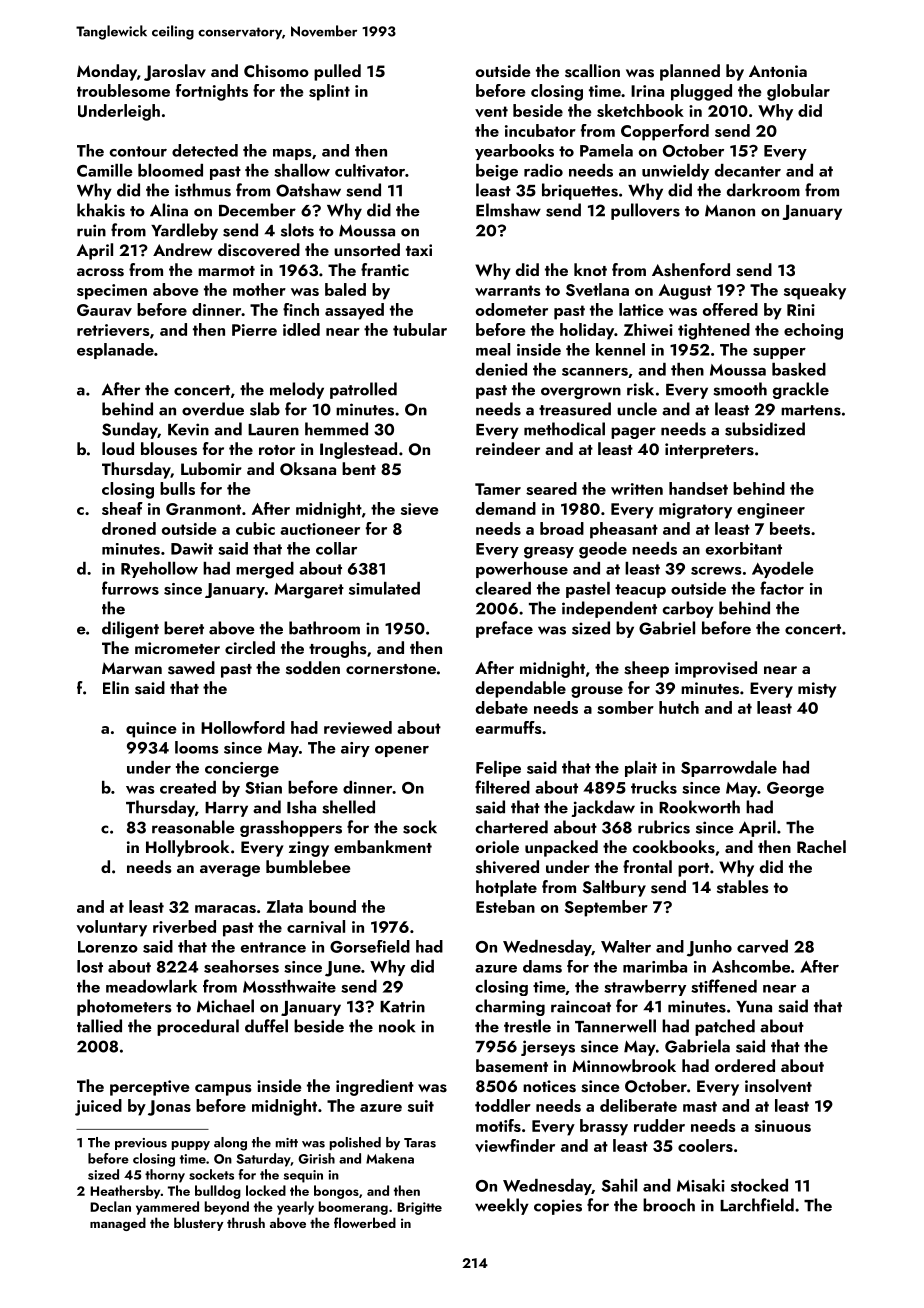 The width and height of the image is (924, 1308). I want to click on managed, so click(118, 1224).
